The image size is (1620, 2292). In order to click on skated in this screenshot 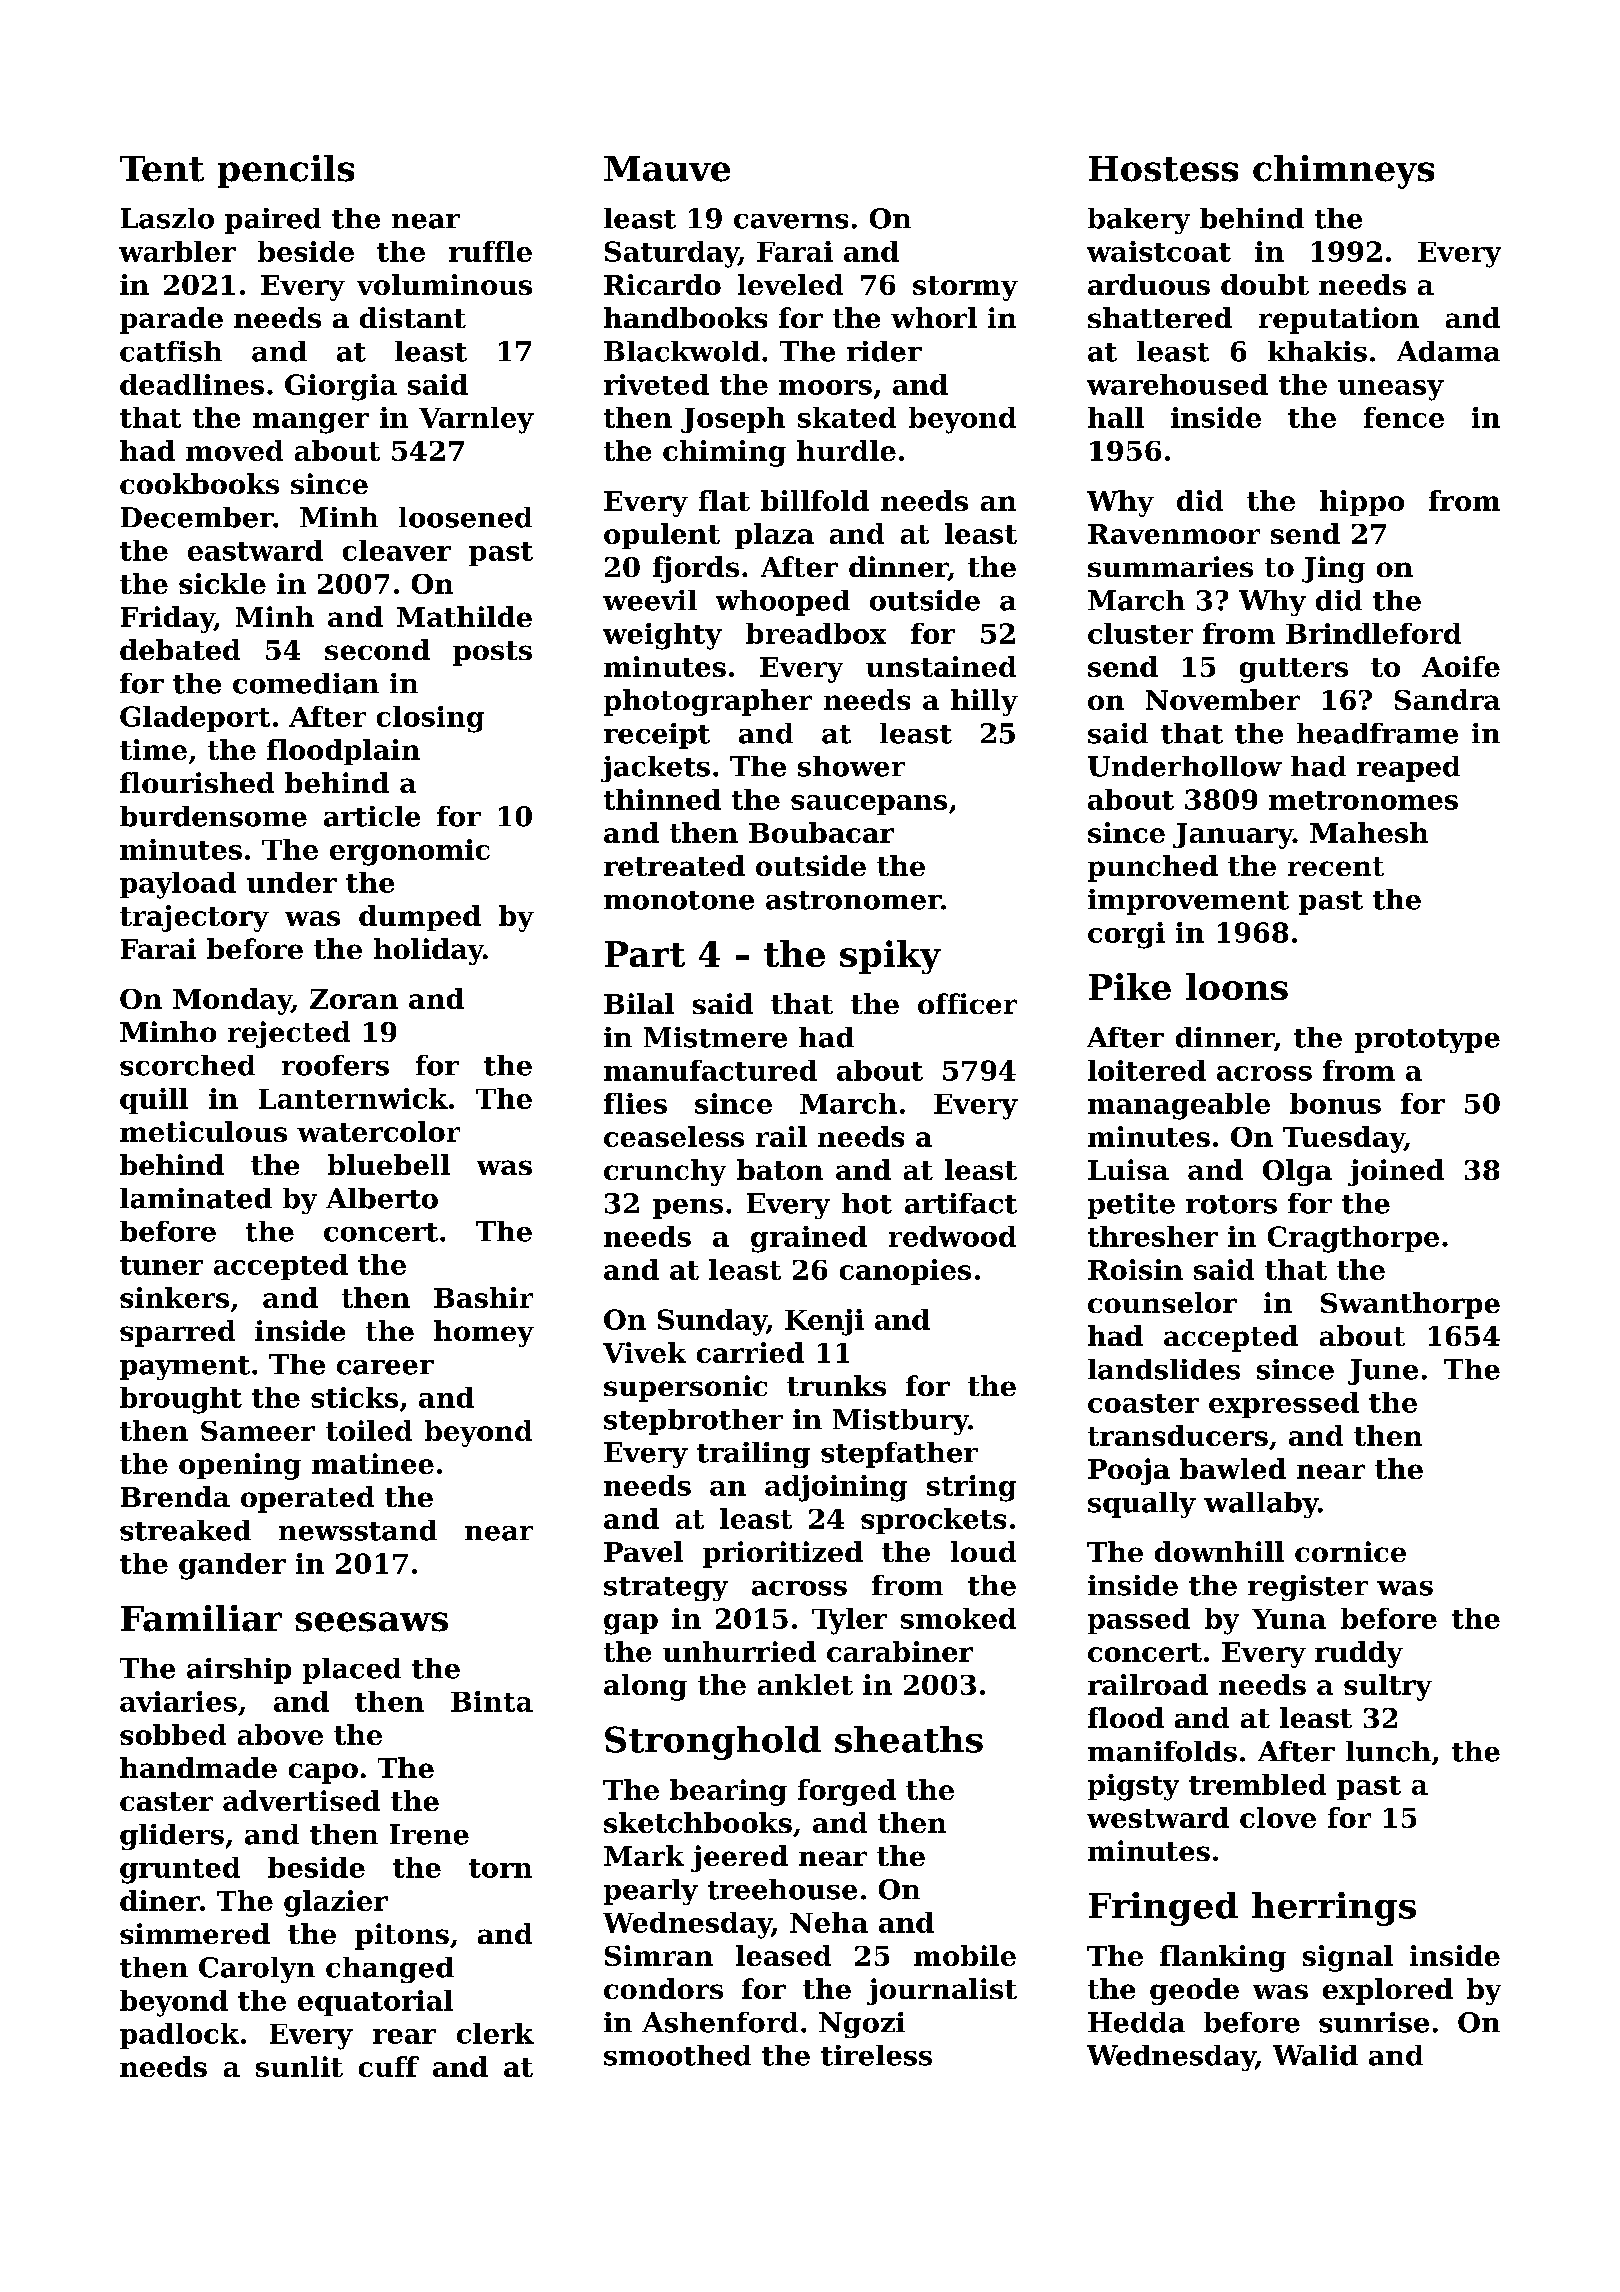, I will do `click(847, 417)`.
